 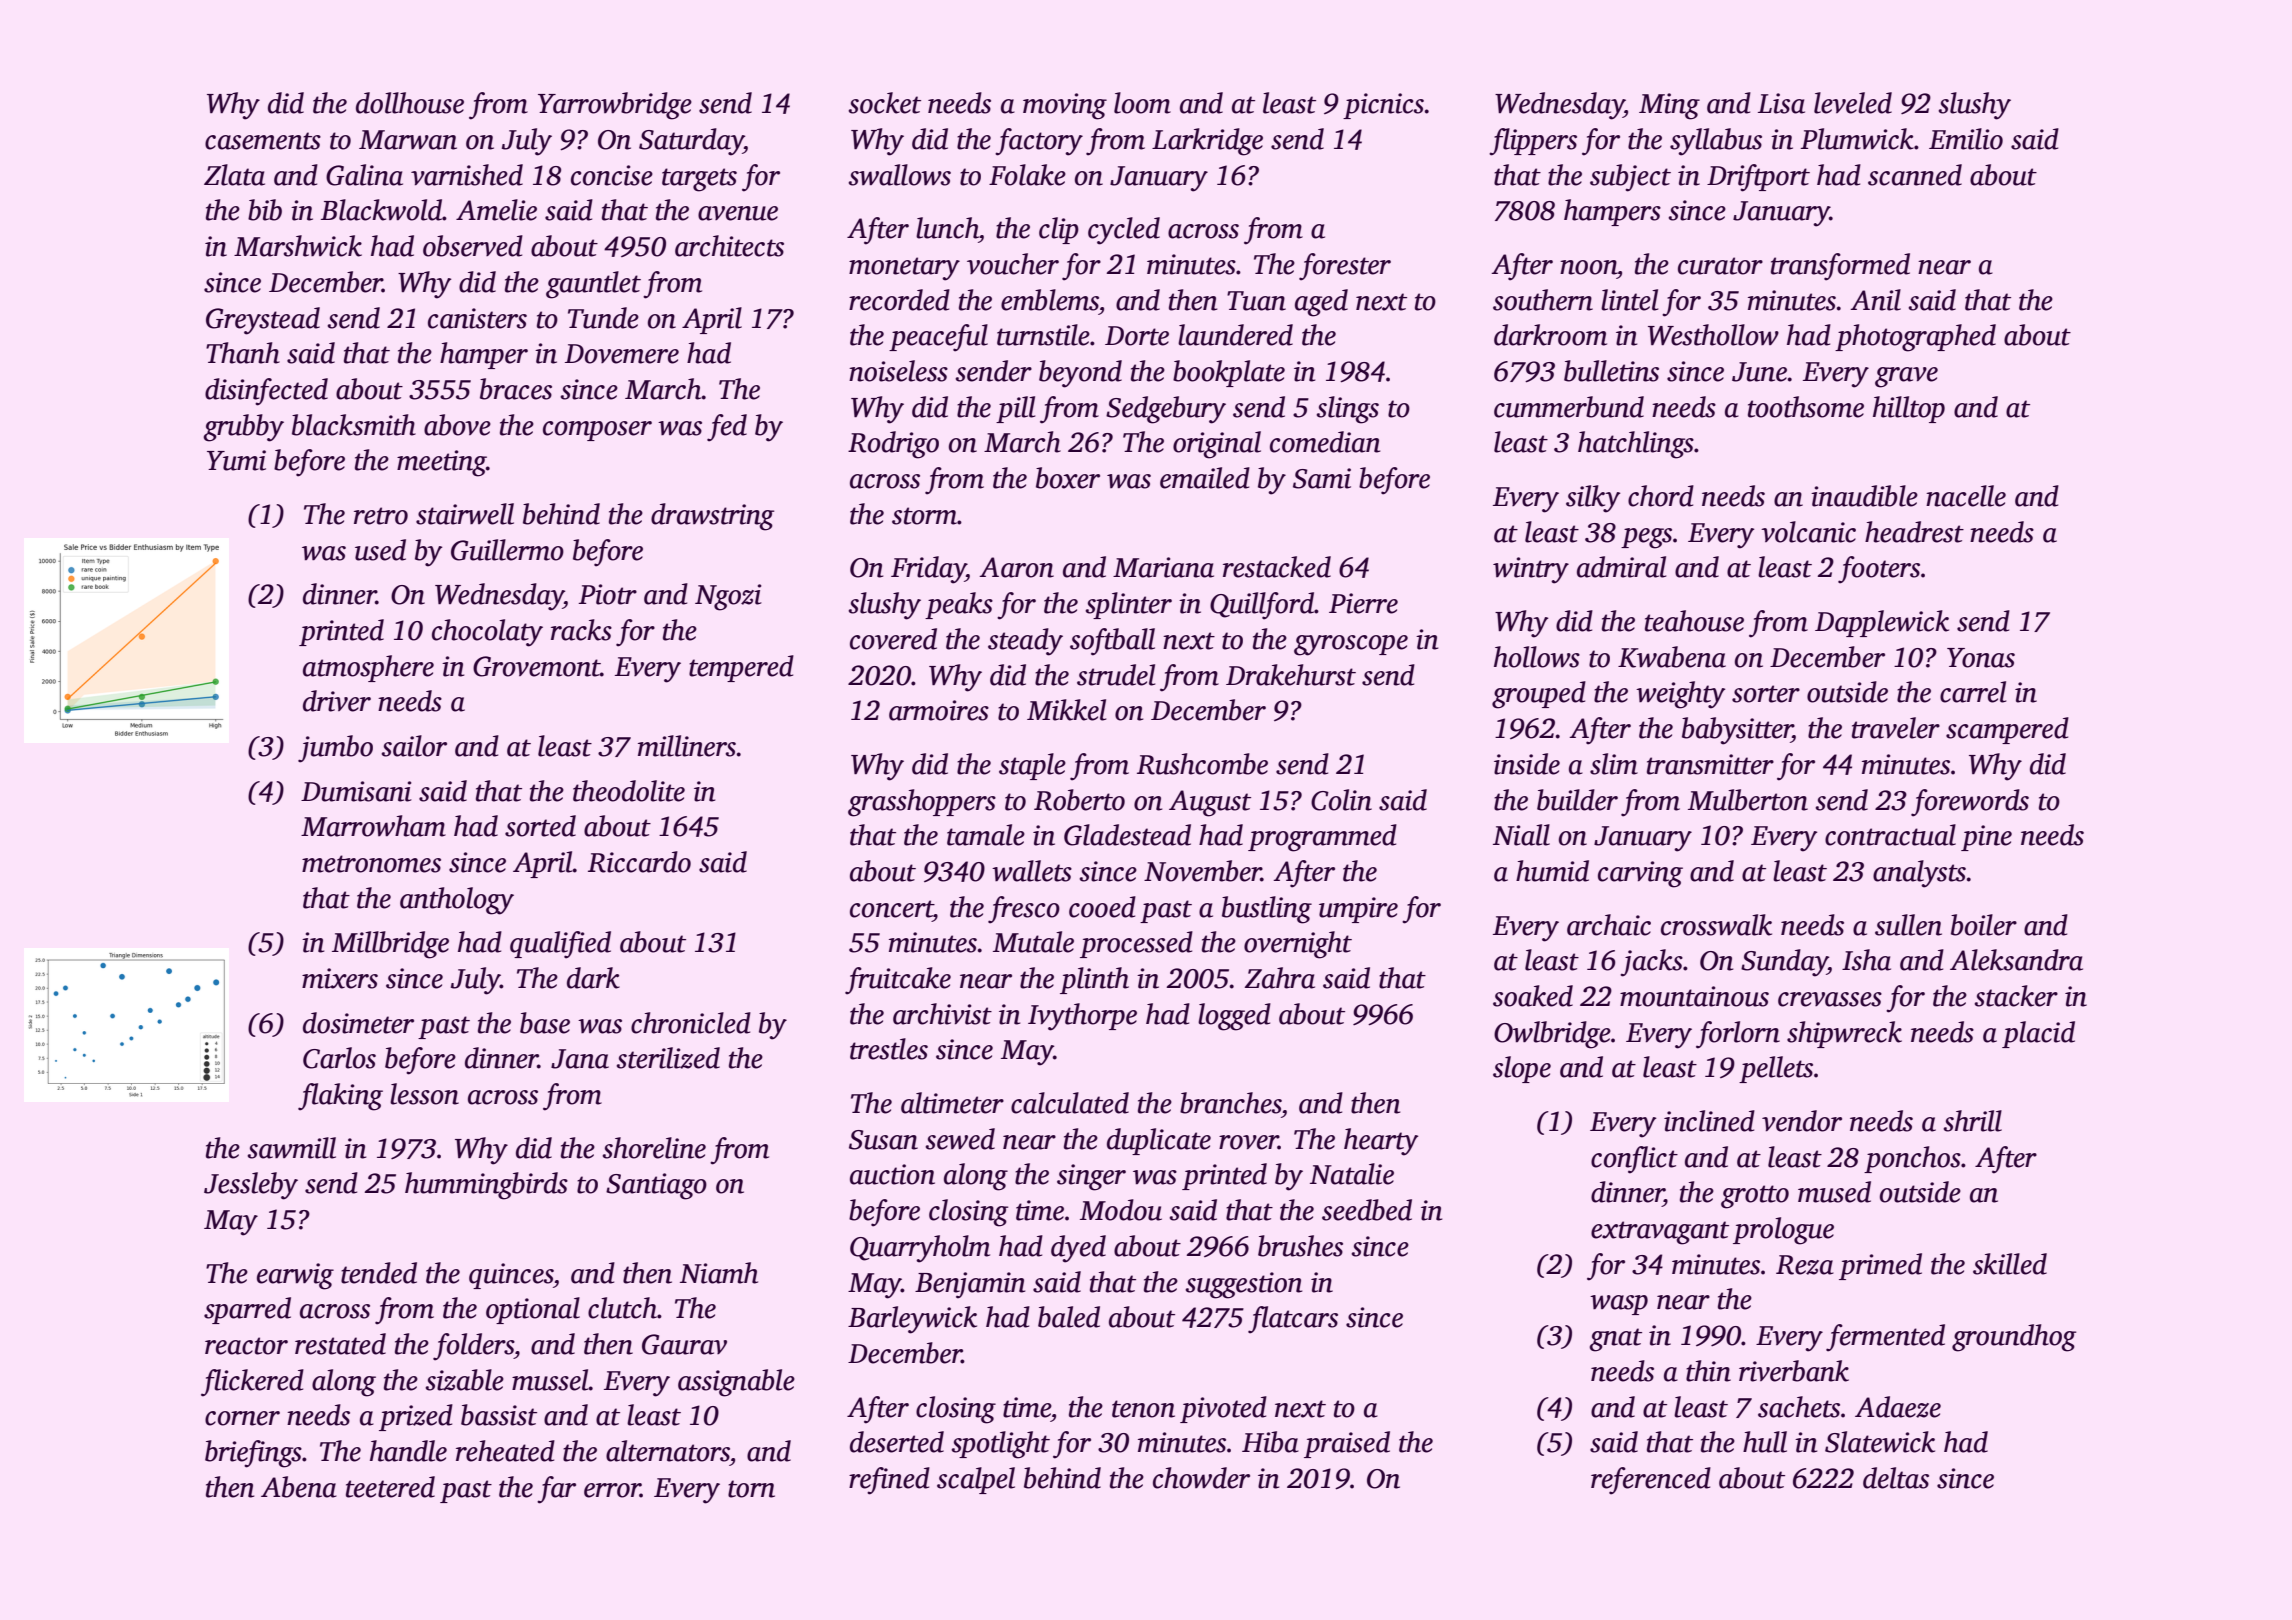 What do you see at coordinates (1277, 567) in the screenshot?
I see `restacked` at bounding box center [1277, 567].
